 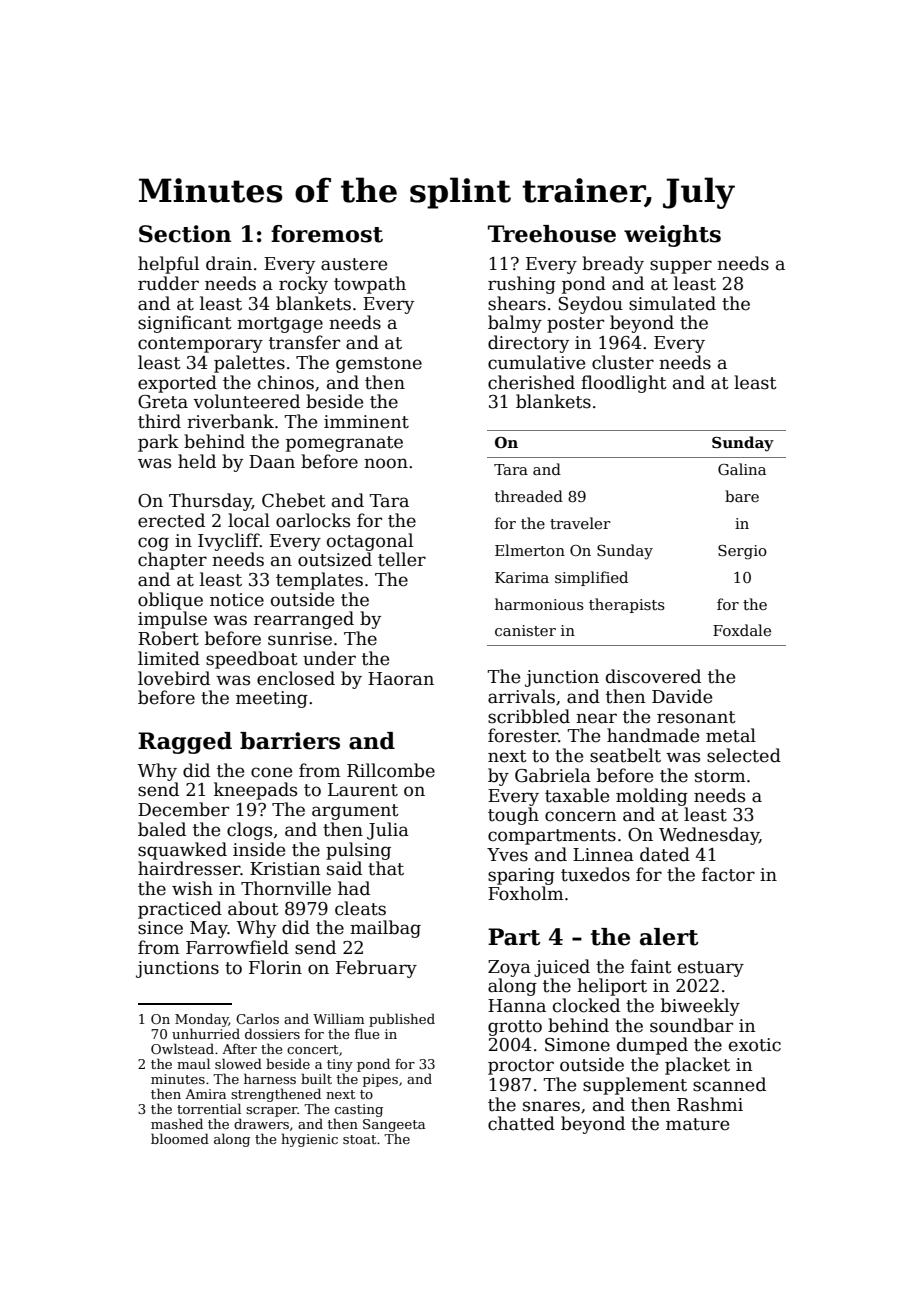 I want to click on handmade, so click(x=653, y=735).
